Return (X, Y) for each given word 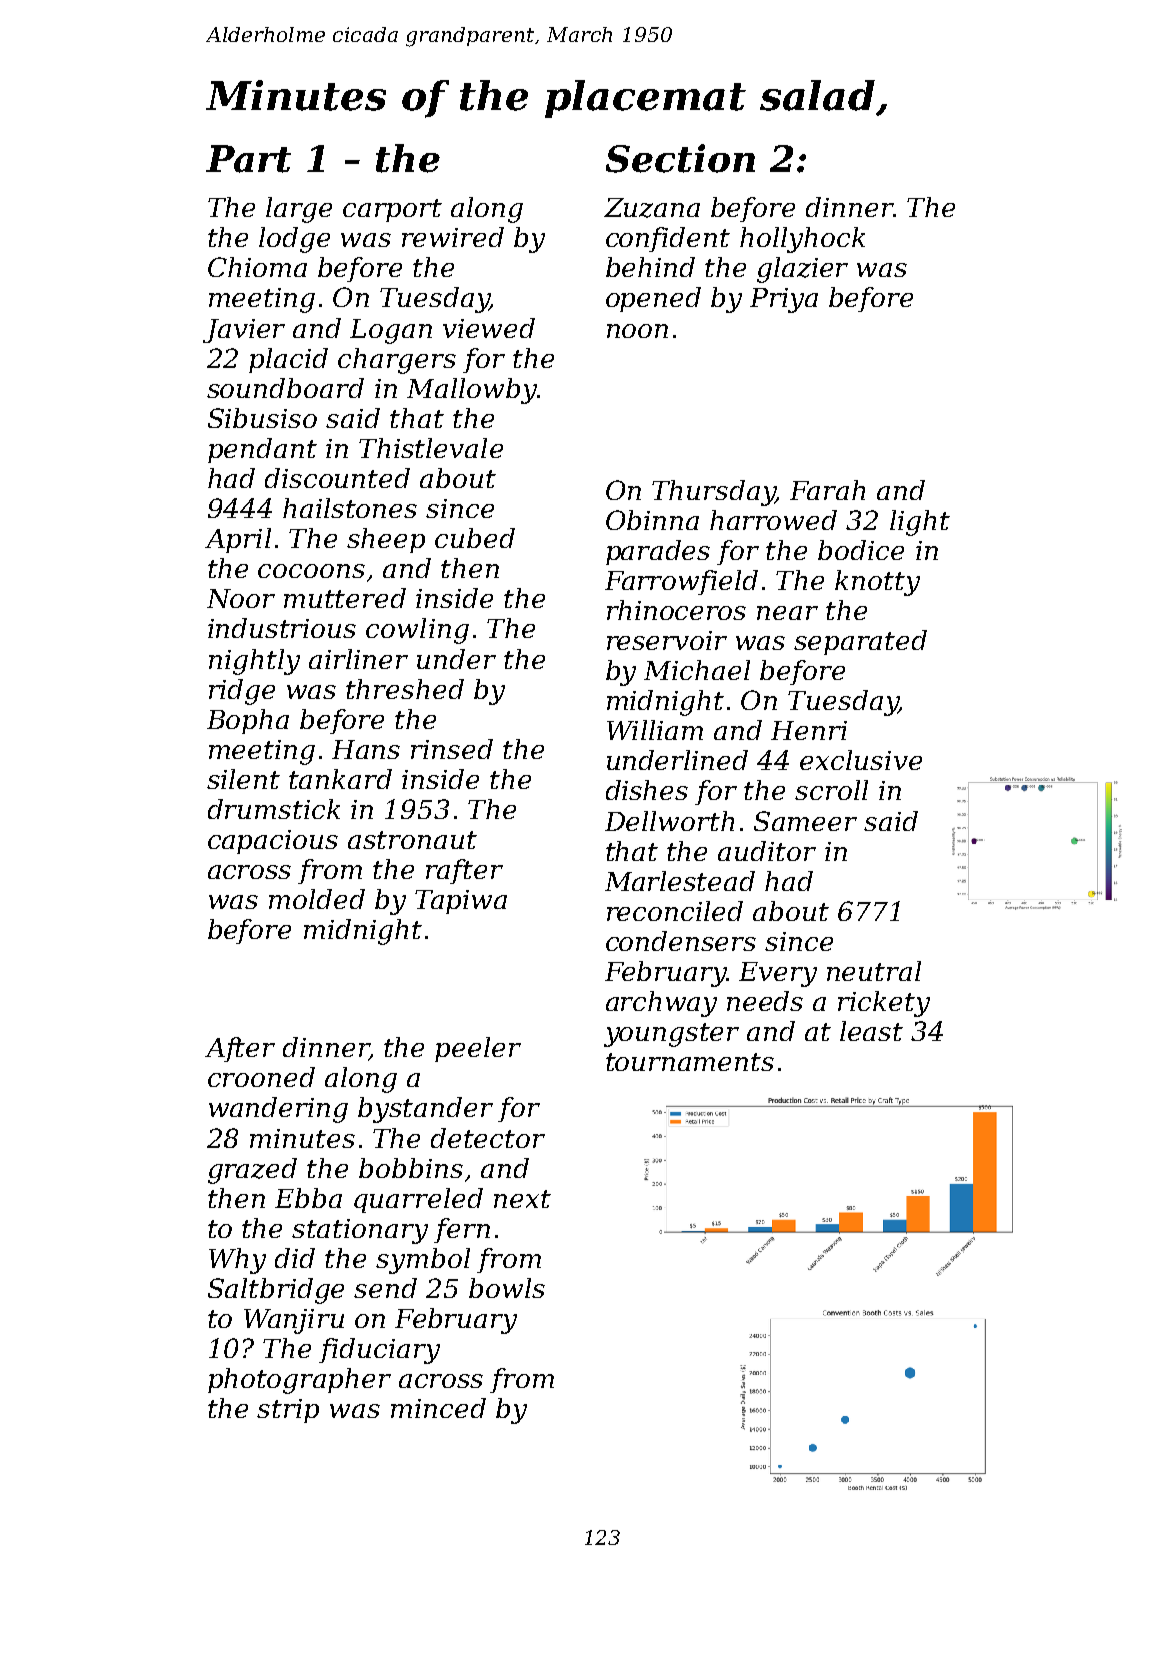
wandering (278, 1110)
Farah (827, 490)
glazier (802, 270)
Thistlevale (431, 448)
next (522, 1199)
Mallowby (472, 391)
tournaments (690, 1062)
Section (680, 158)
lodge (294, 240)
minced (438, 1408)
